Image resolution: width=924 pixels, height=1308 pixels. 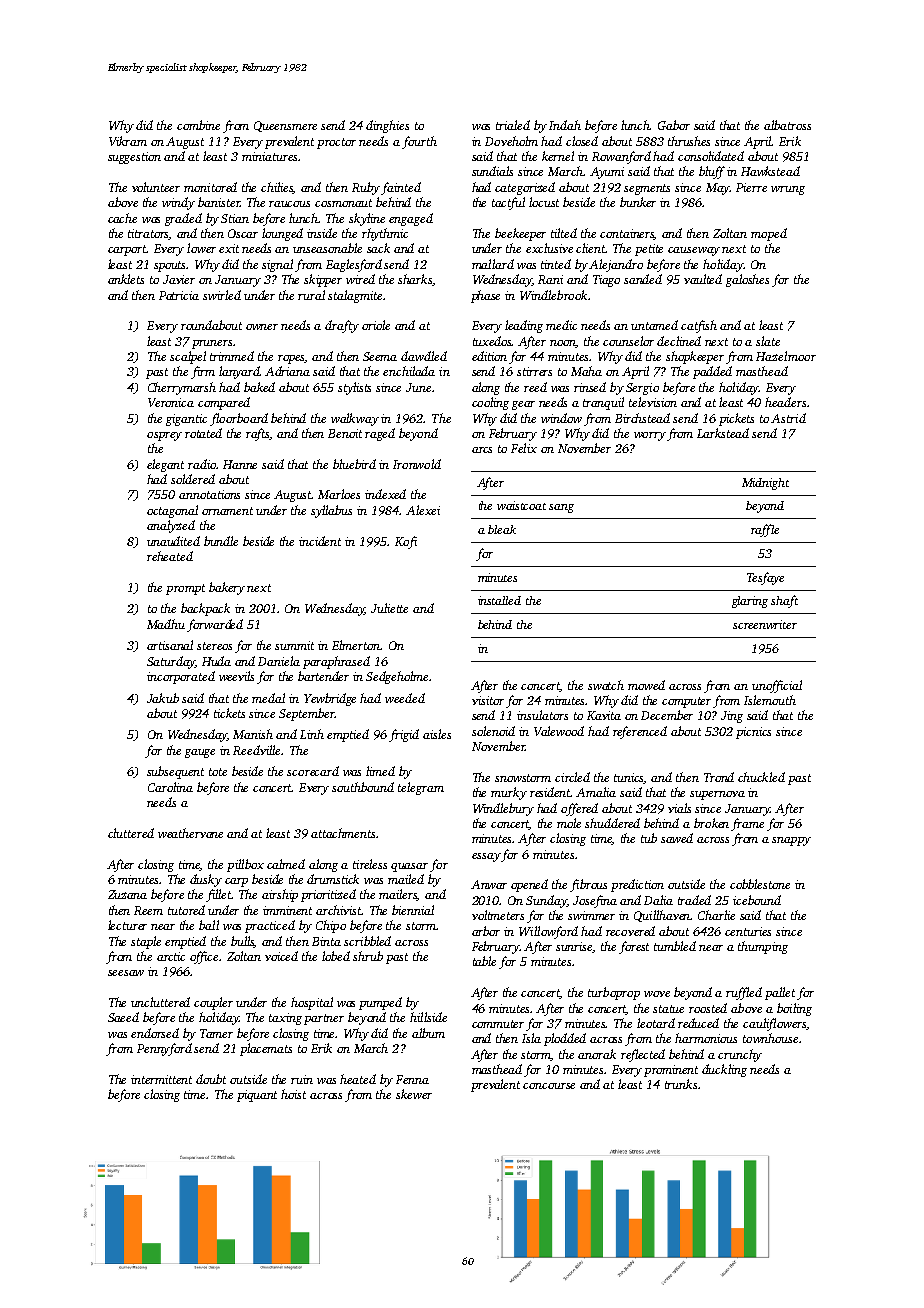 I want to click on albatross, so click(x=787, y=125).
